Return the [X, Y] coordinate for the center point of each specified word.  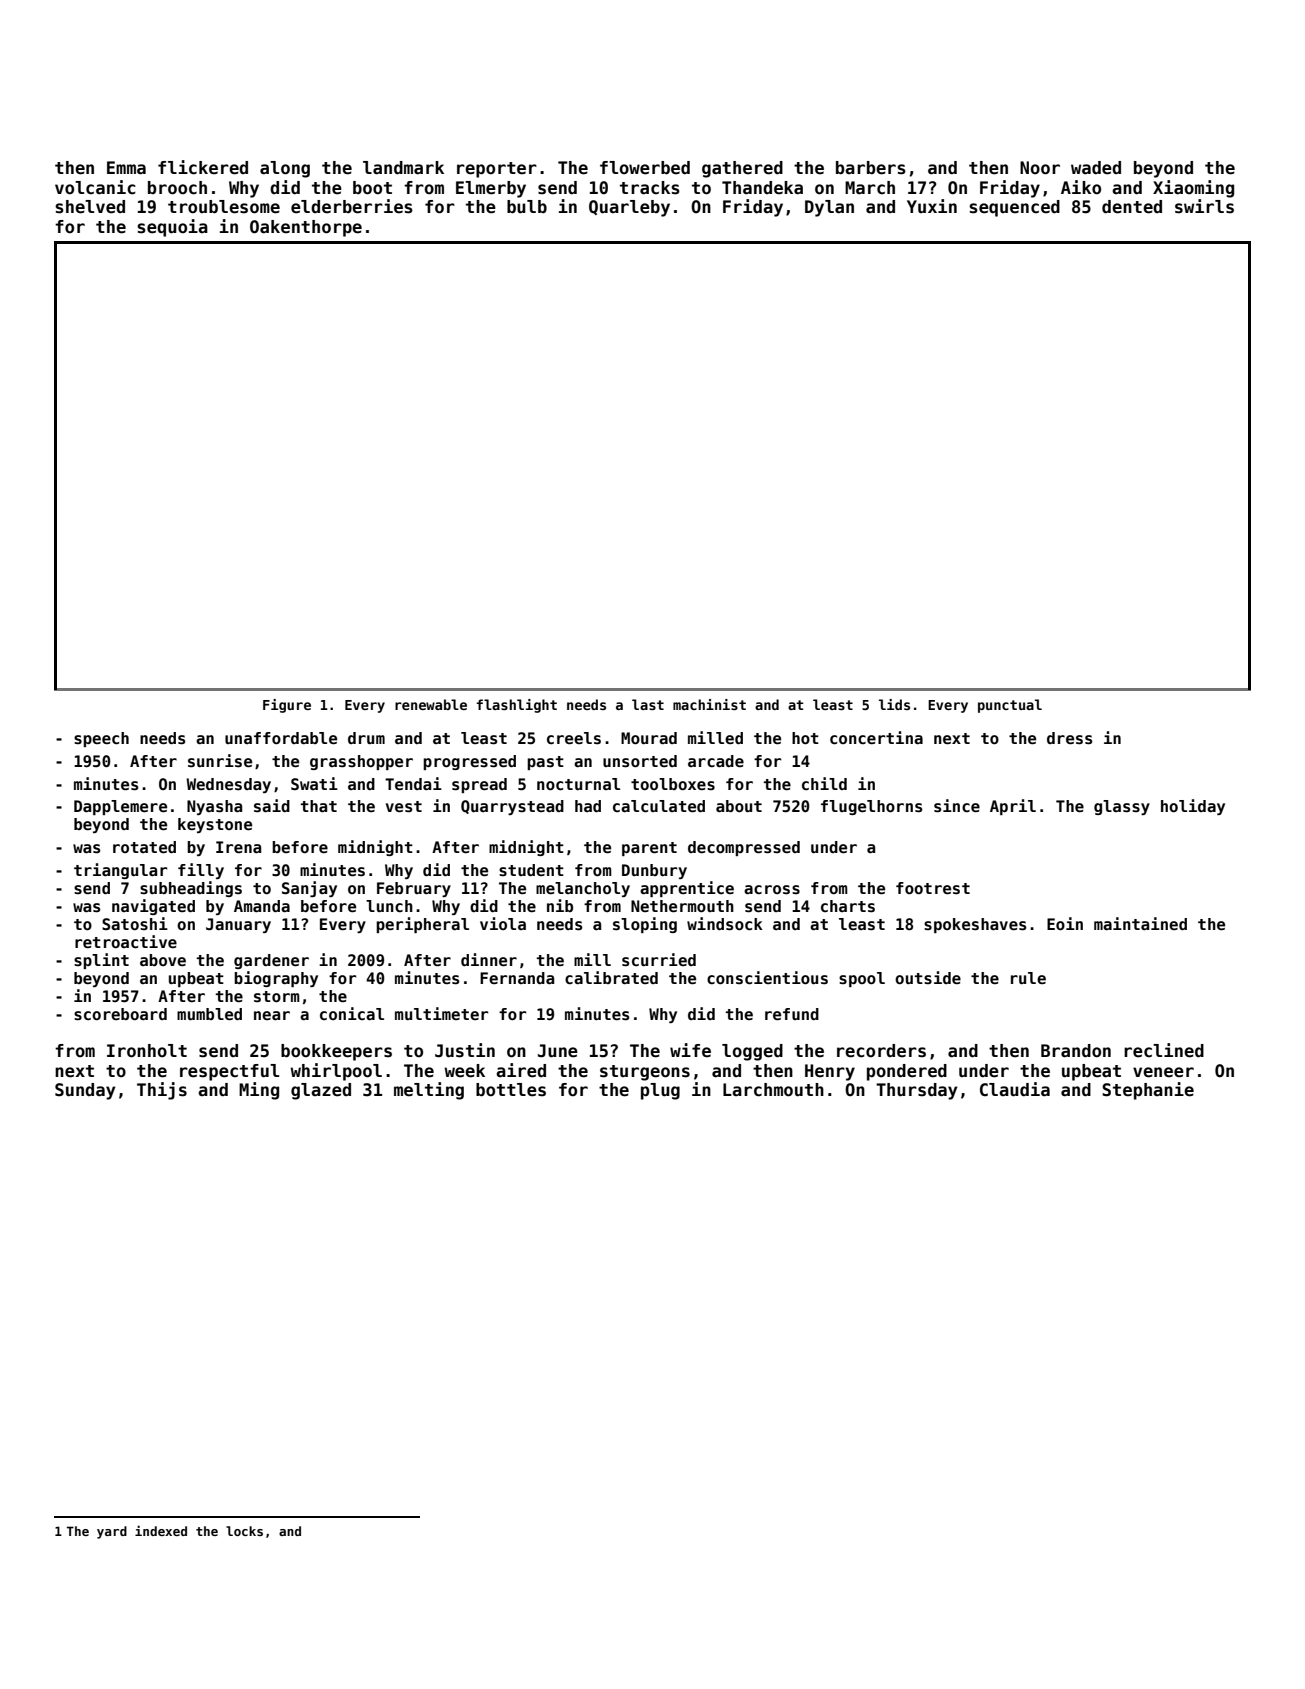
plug [660, 1091]
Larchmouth [773, 1090]
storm [277, 997]
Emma [126, 168]
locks [244, 1531]
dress [1069, 738]
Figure [287, 706]
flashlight [516, 706]
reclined [1164, 1050]
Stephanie [1148, 1091]
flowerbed [645, 168]
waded [1096, 168]
